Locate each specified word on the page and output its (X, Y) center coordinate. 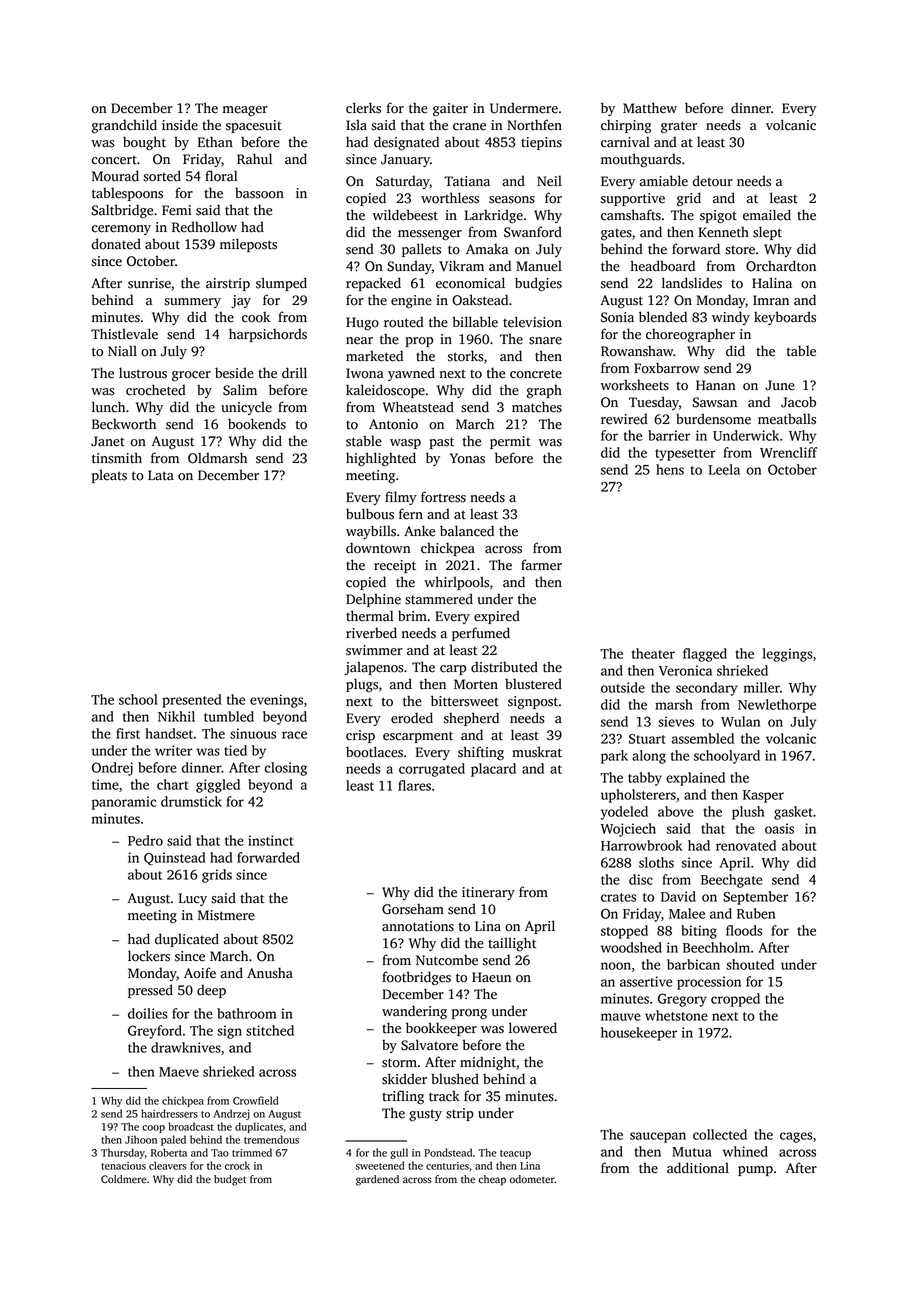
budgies (538, 284)
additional (698, 1168)
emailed (767, 215)
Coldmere (124, 1179)
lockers (149, 956)
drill (294, 373)
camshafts (631, 215)
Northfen (534, 125)
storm (399, 1063)
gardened (377, 1180)
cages (796, 1137)
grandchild (124, 126)
